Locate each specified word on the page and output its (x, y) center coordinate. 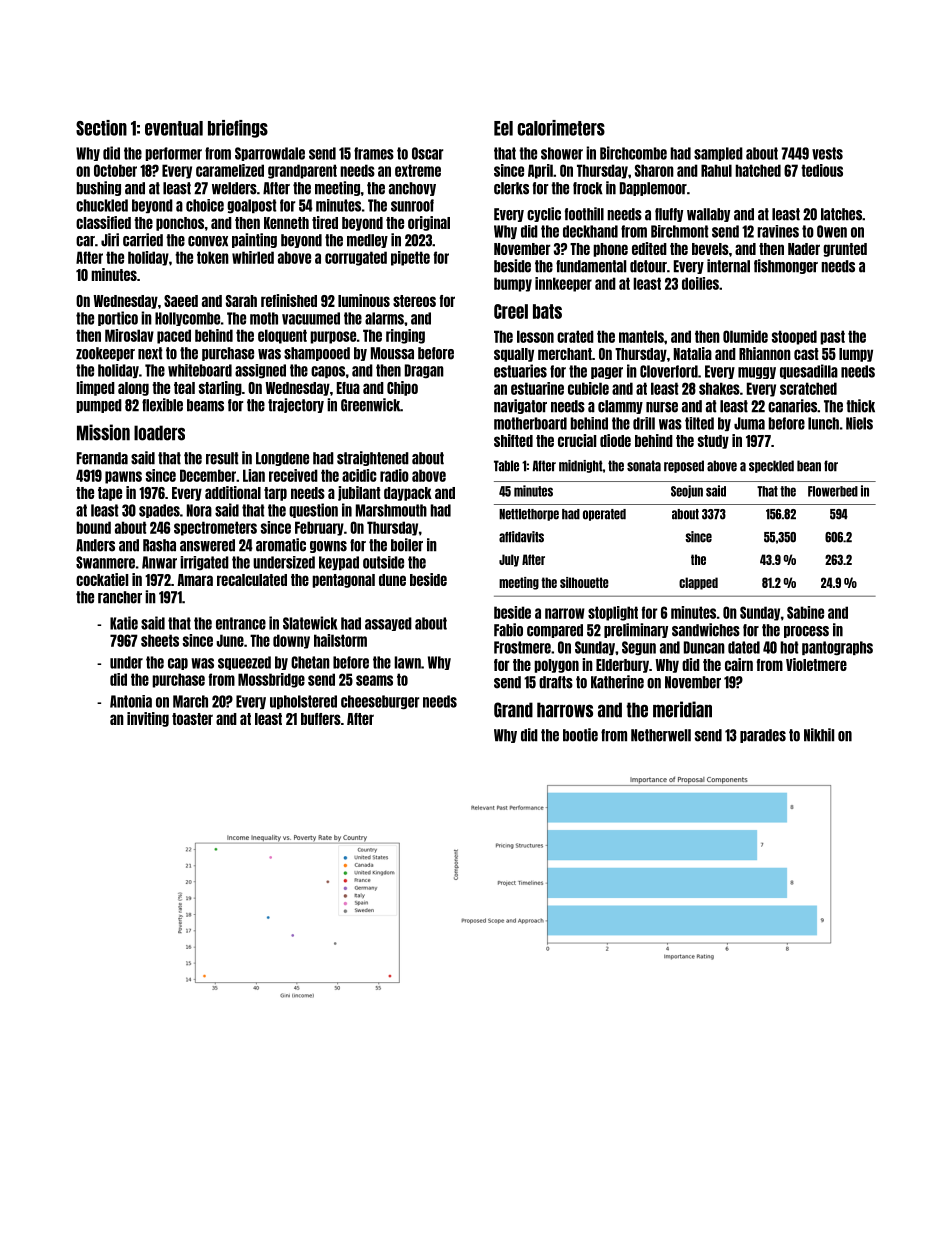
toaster (192, 719)
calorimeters (561, 128)
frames (374, 153)
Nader (804, 249)
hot (789, 647)
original (429, 223)
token (213, 257)
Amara (195, 580)
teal (184, 388)
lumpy (856, 355)
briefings (238, 129)
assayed (388, 624)
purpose (333, 337)
